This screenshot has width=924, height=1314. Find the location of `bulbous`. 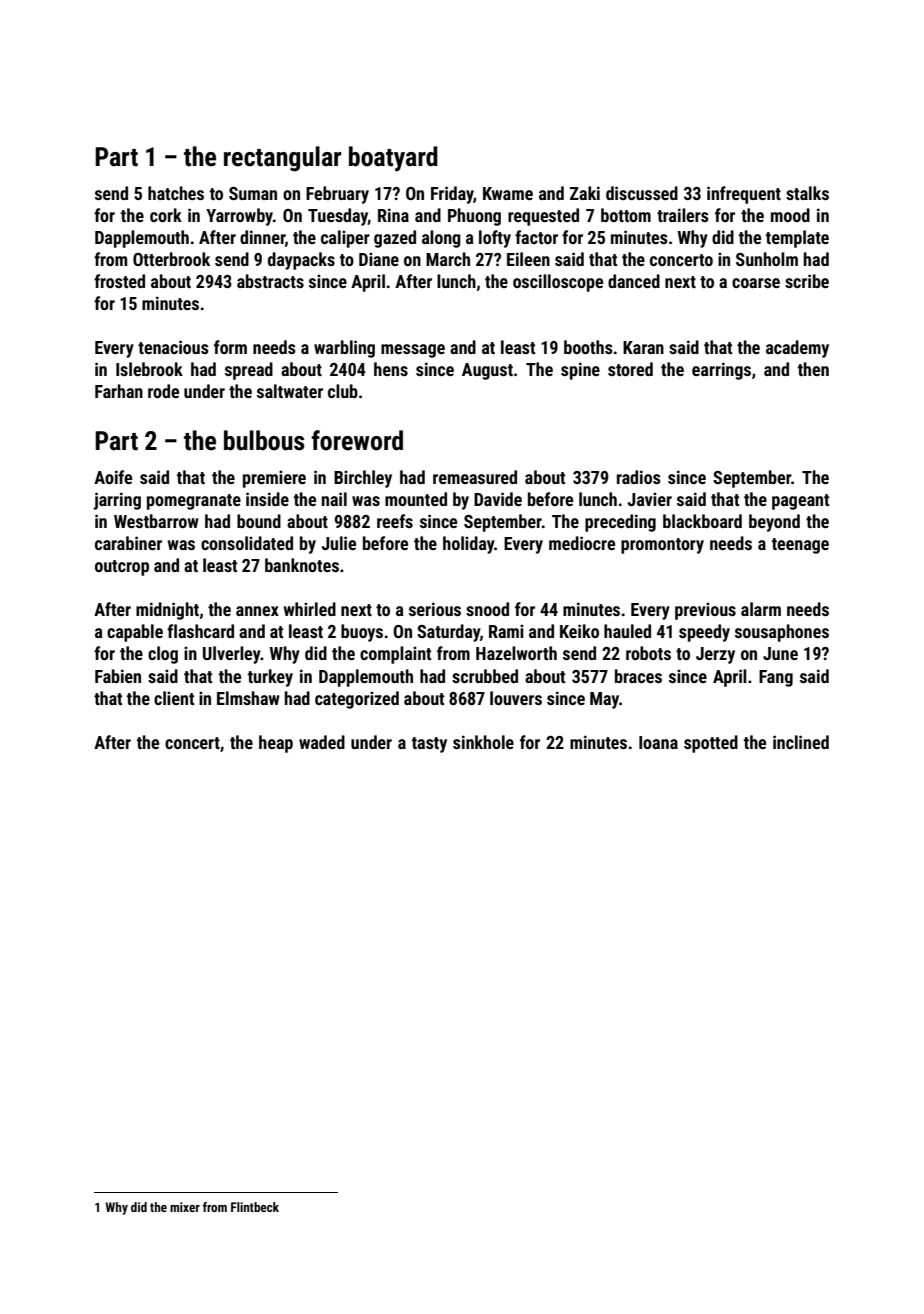

bulbous is located at coordinates (264, 440).
